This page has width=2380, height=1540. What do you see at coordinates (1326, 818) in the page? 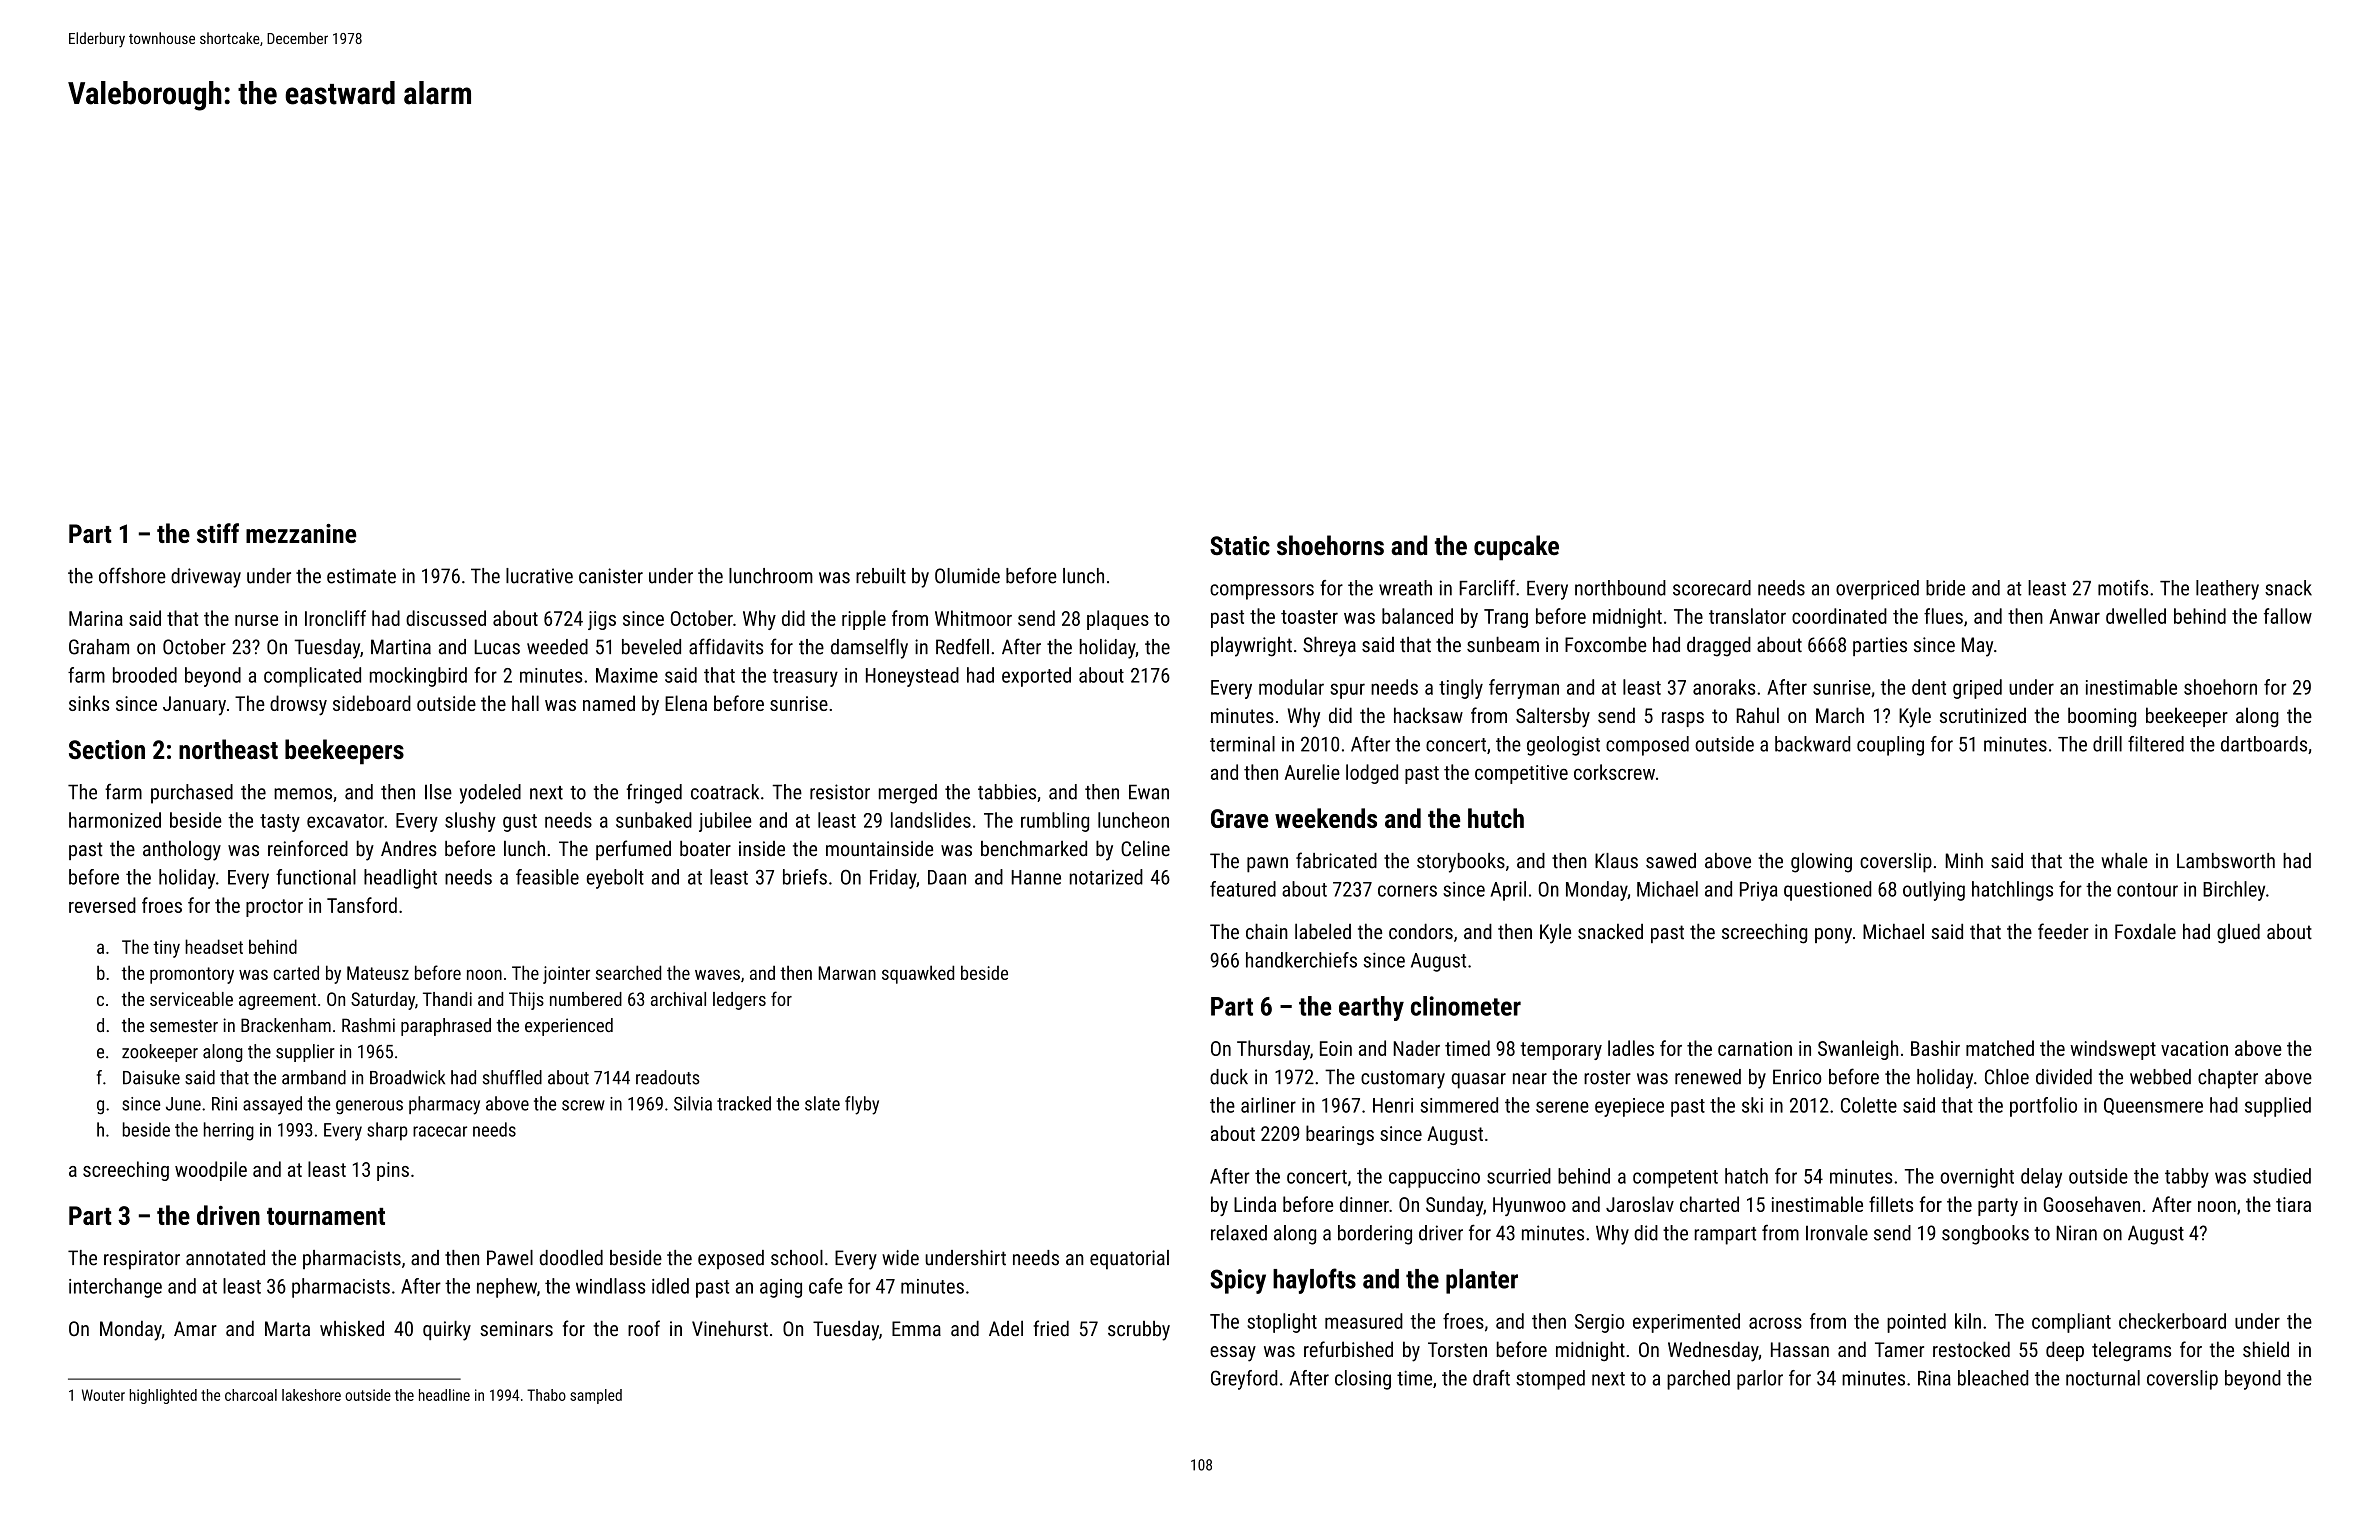
I see `weekends` at bounding box center [1326, 818].
